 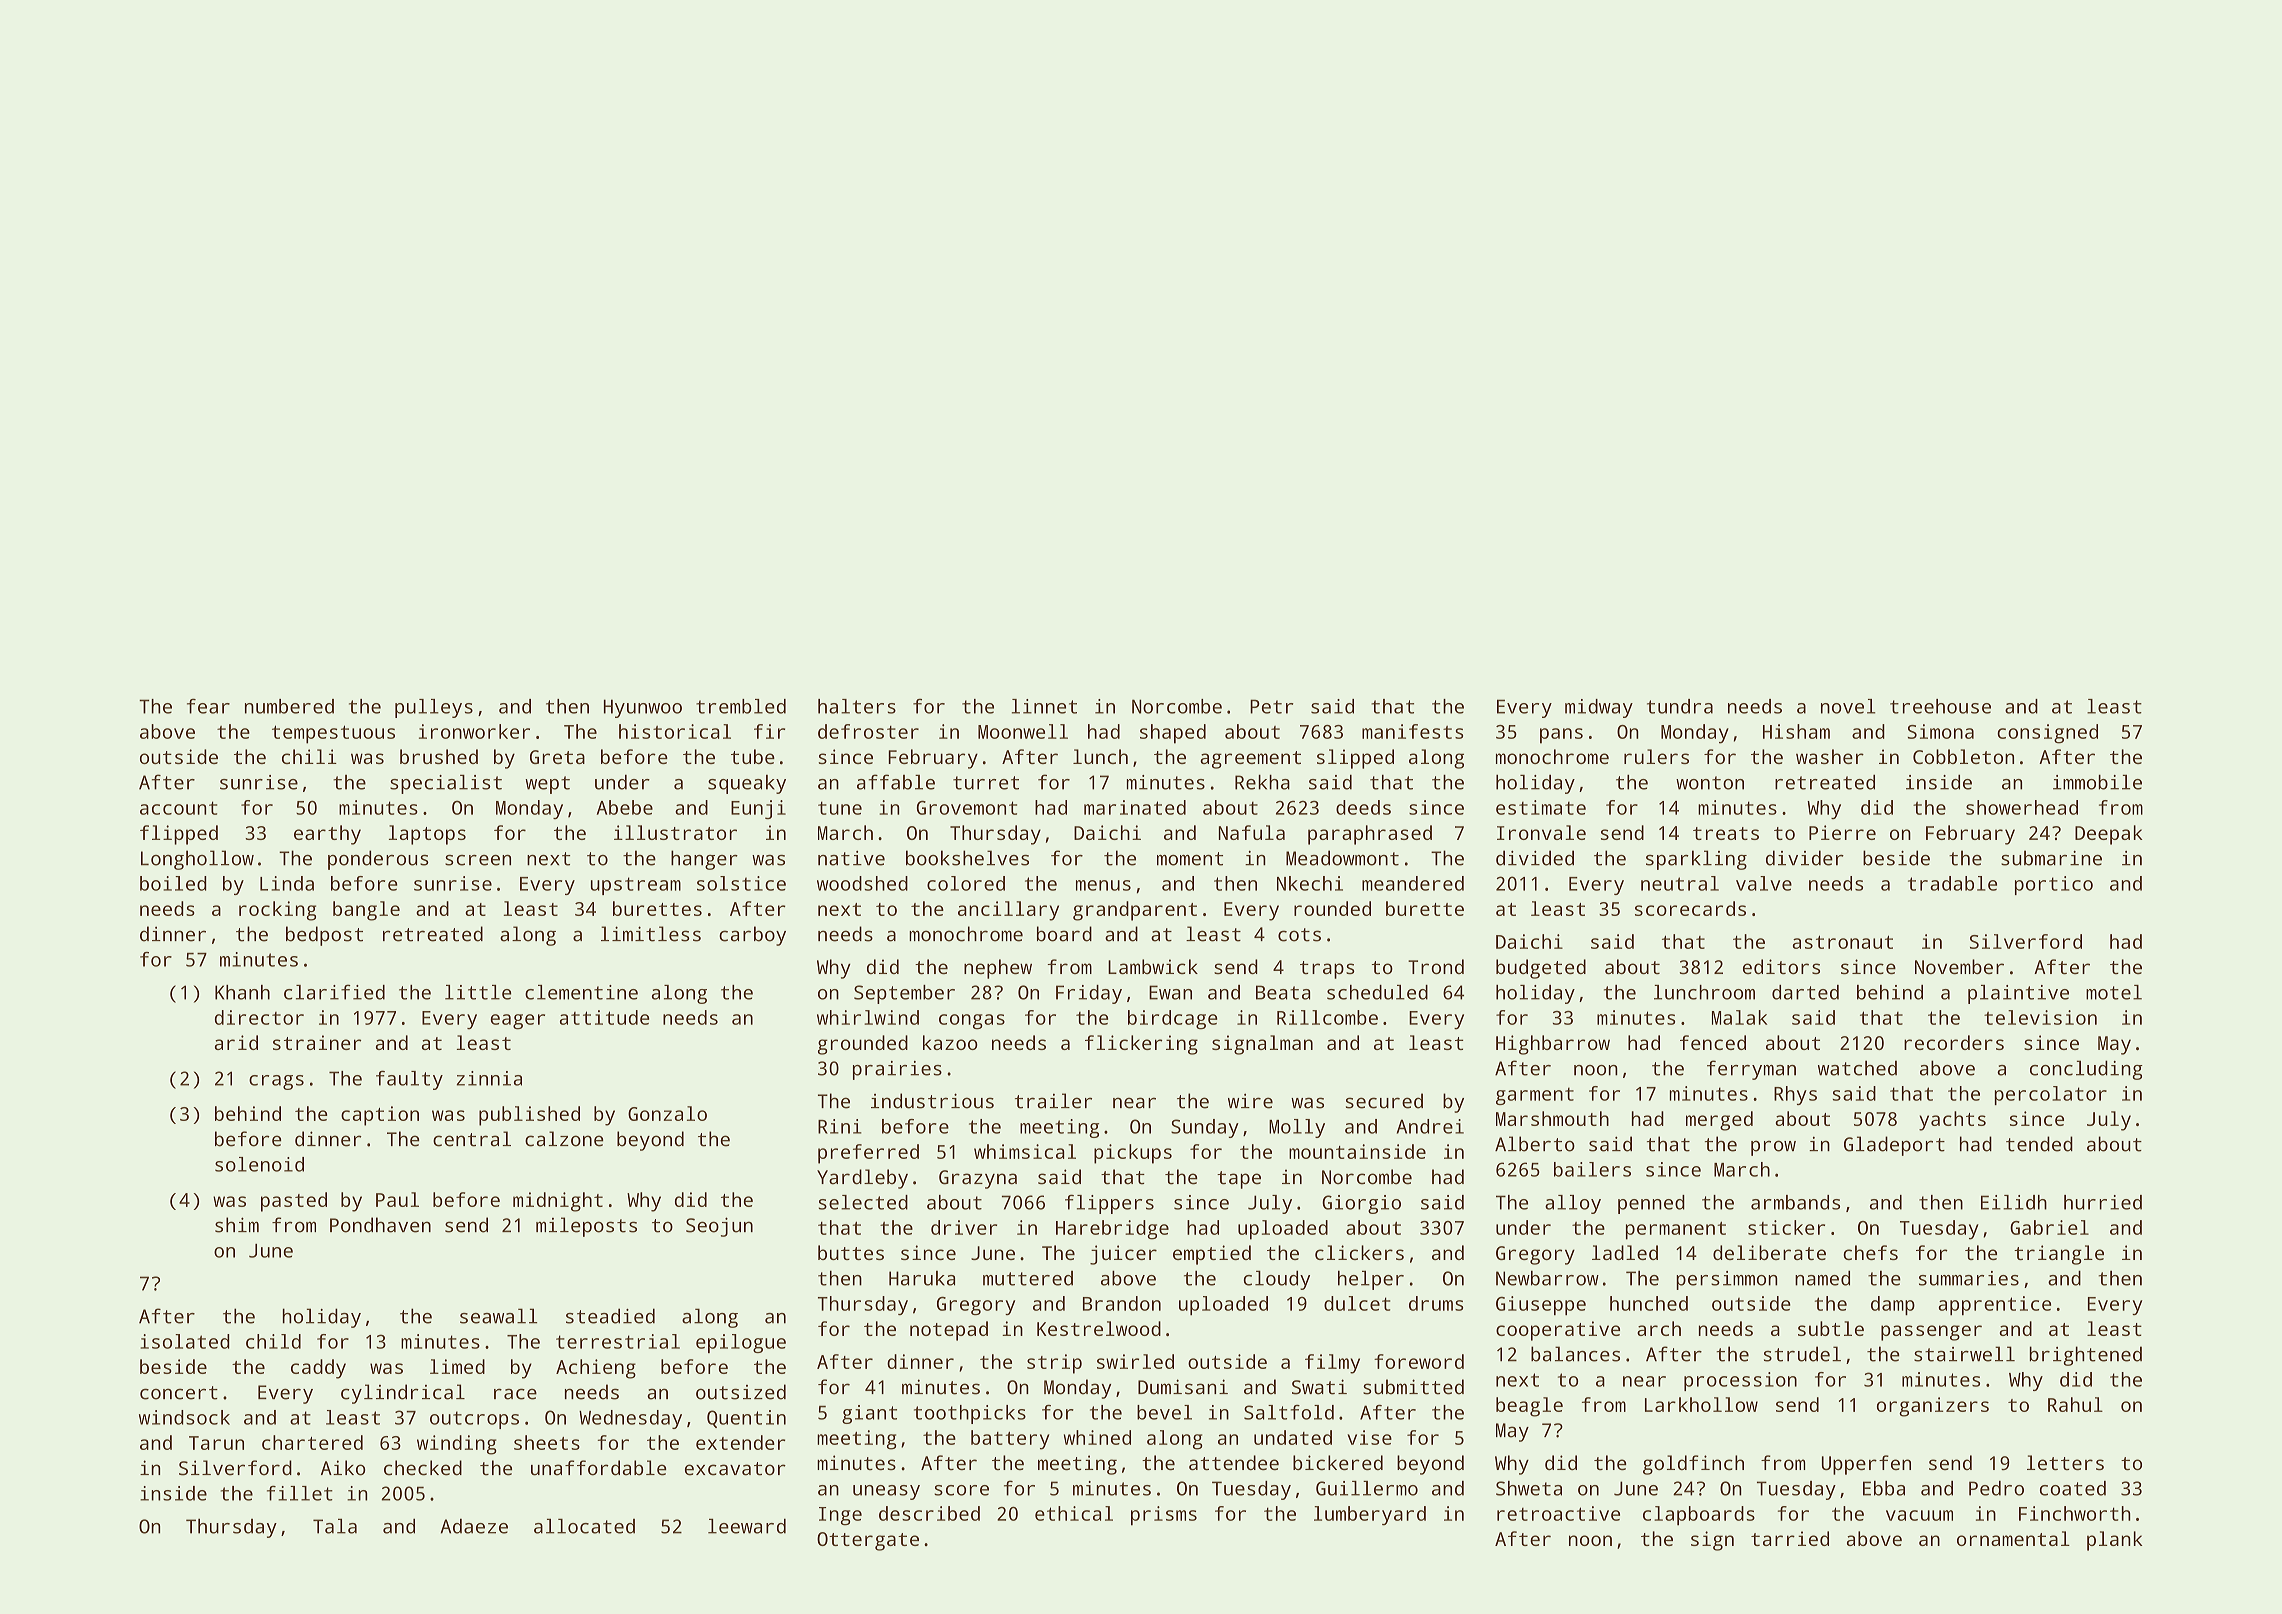 I want to click on turret, so click(x=986, y=783).
